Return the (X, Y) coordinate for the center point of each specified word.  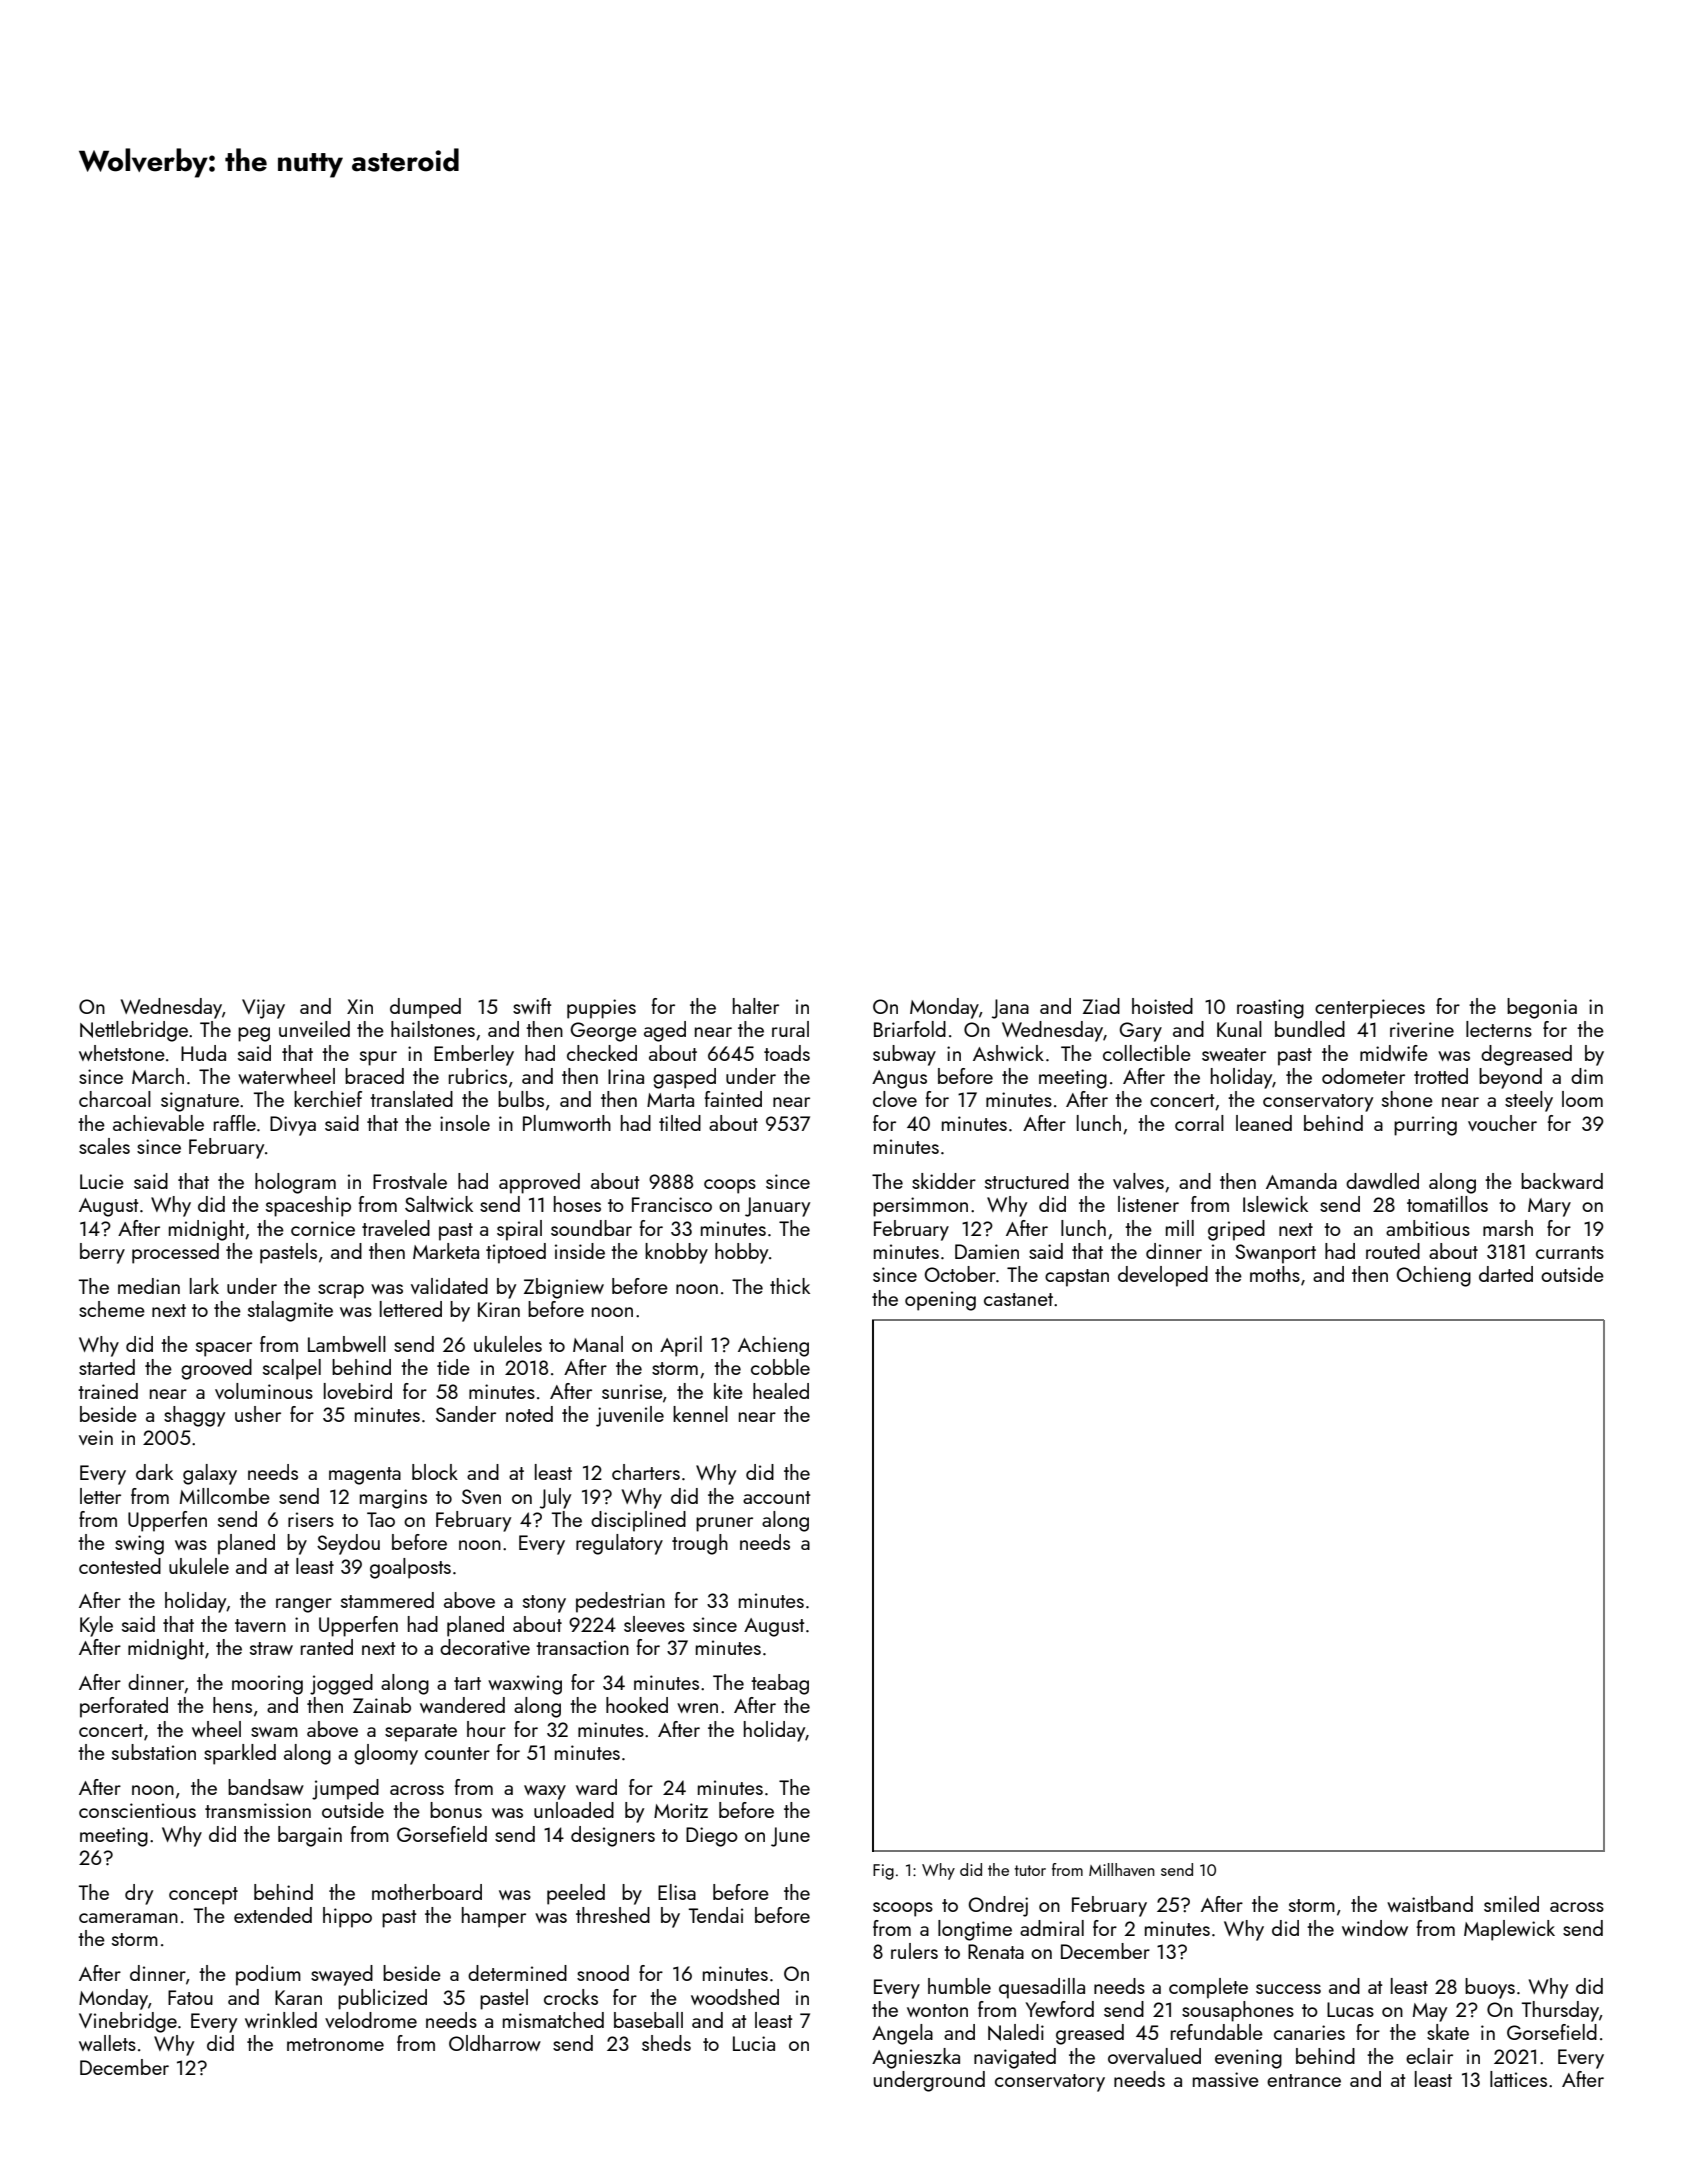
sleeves (654, 1624)
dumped (425, 1008)
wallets (107, 2043)
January (777, 1207)
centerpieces (1370, 1009)
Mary (1549, 1207)
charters (646, 1472)
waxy (545, 1792)
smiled (1511, 1904)
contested (120, 1566)
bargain (310, 1836)
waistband (1430, 1904)
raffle (235, 1123)
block (435, 1472)
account (777, 1497)
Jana (1010, 1009)
